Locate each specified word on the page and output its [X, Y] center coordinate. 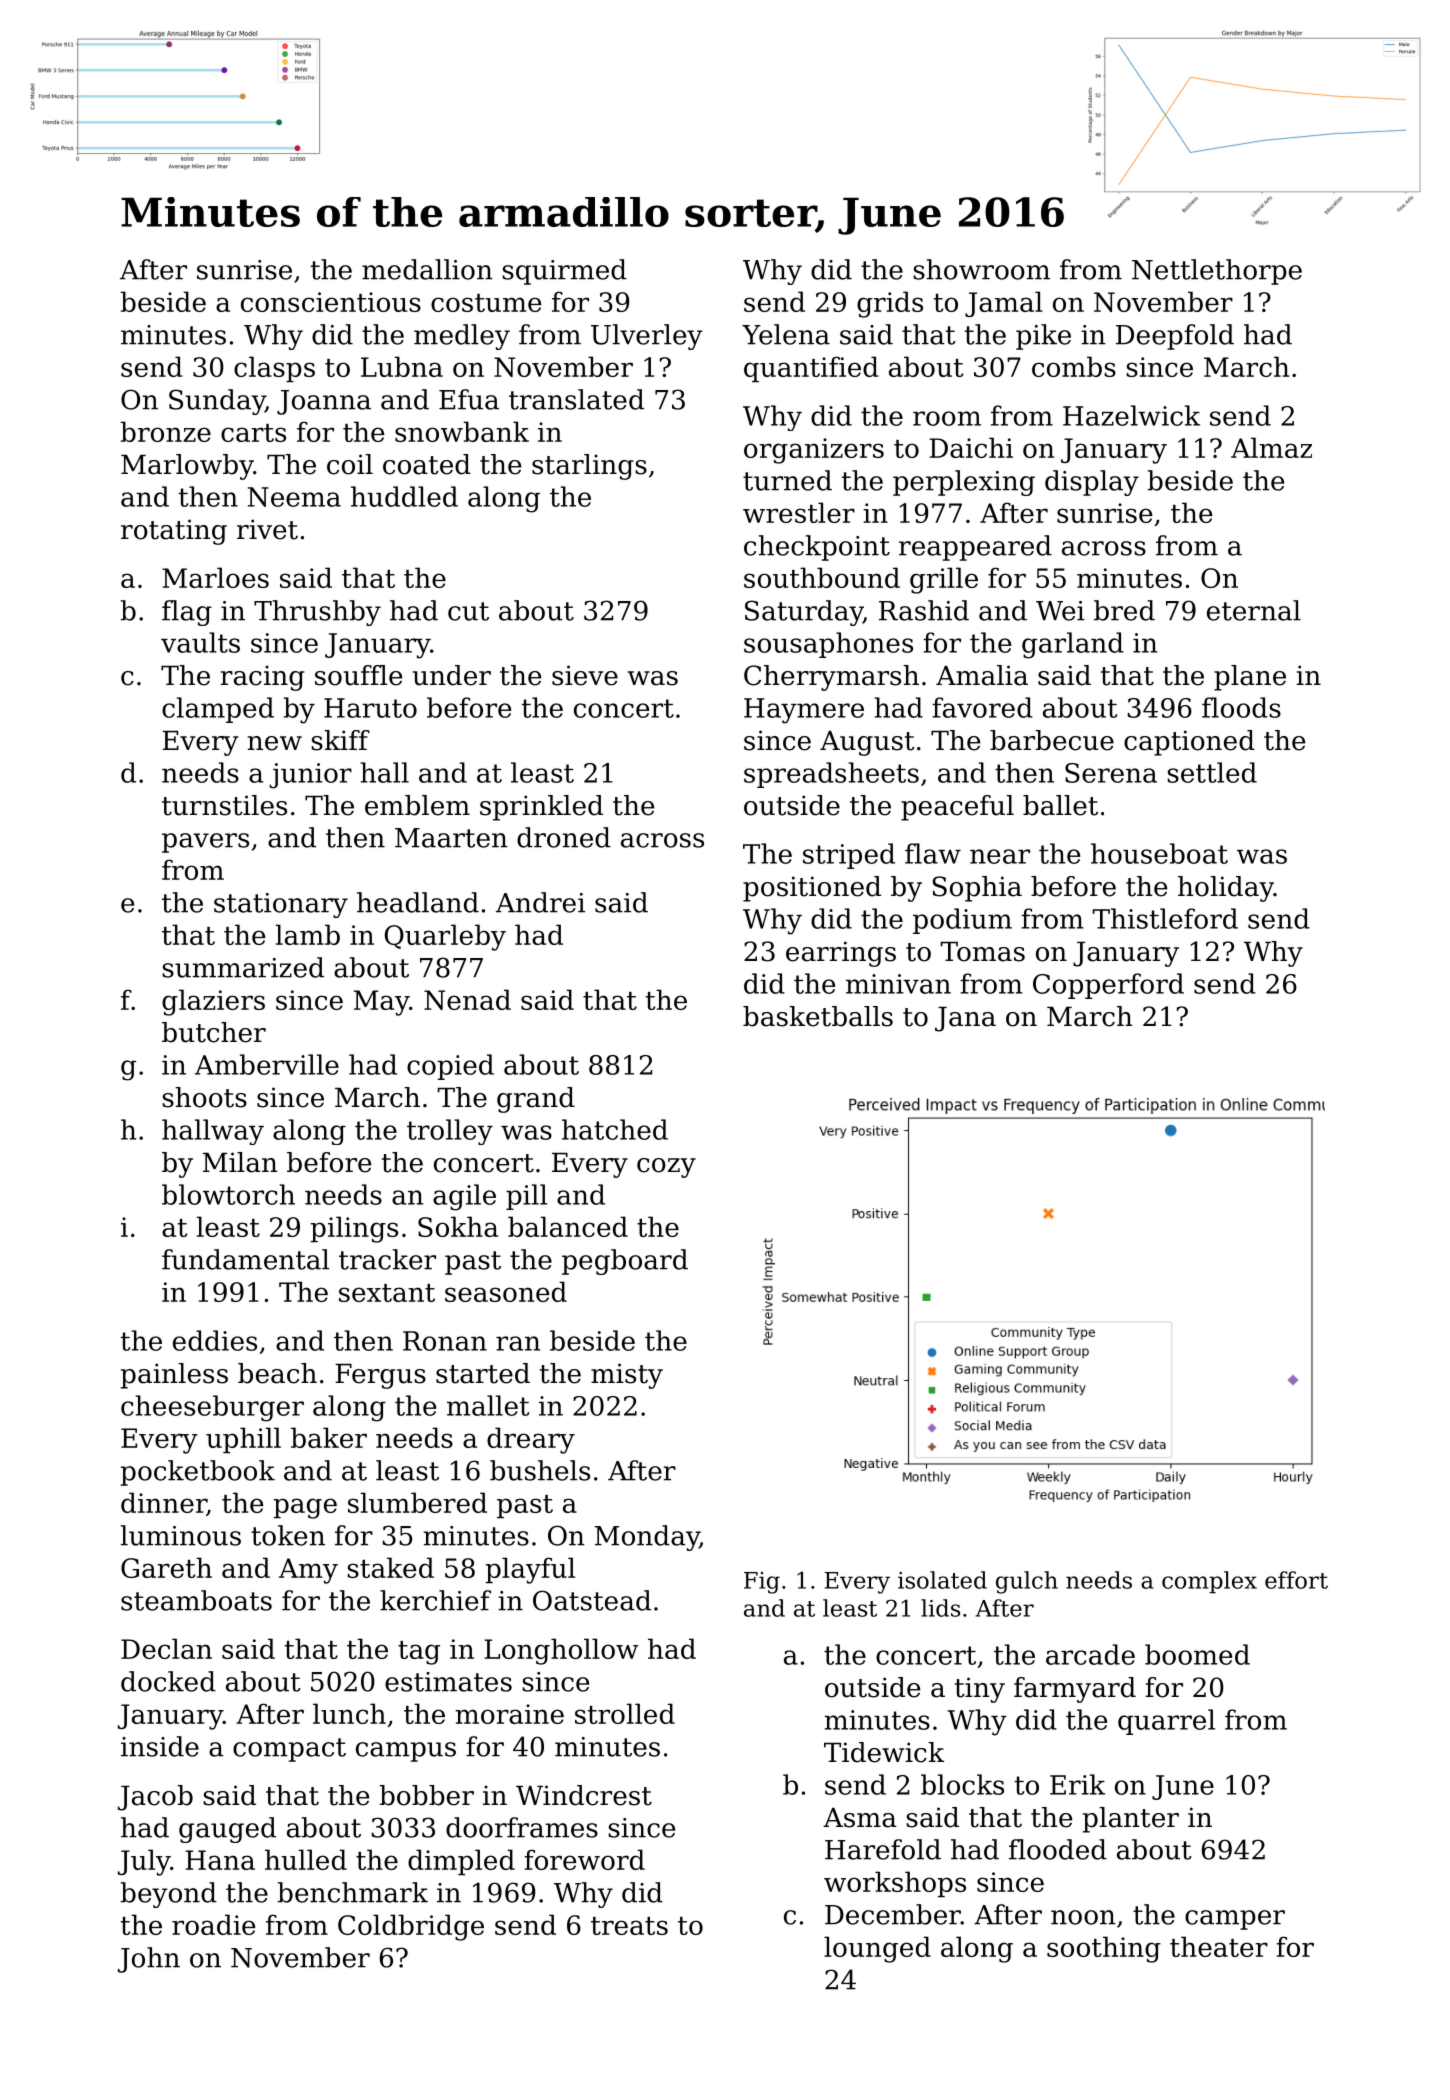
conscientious [331, 302]
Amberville [267, 1064]
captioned [1189, 743]
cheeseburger [212, 1408]
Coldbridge [411, 1927]
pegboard [625, 1262]
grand [536, 1100]
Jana [965, 1019]
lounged [877, 1949]
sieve [585, 675]
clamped [218, 710]
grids [890, 304]
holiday [1226, 889]
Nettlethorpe [1217, 272]
